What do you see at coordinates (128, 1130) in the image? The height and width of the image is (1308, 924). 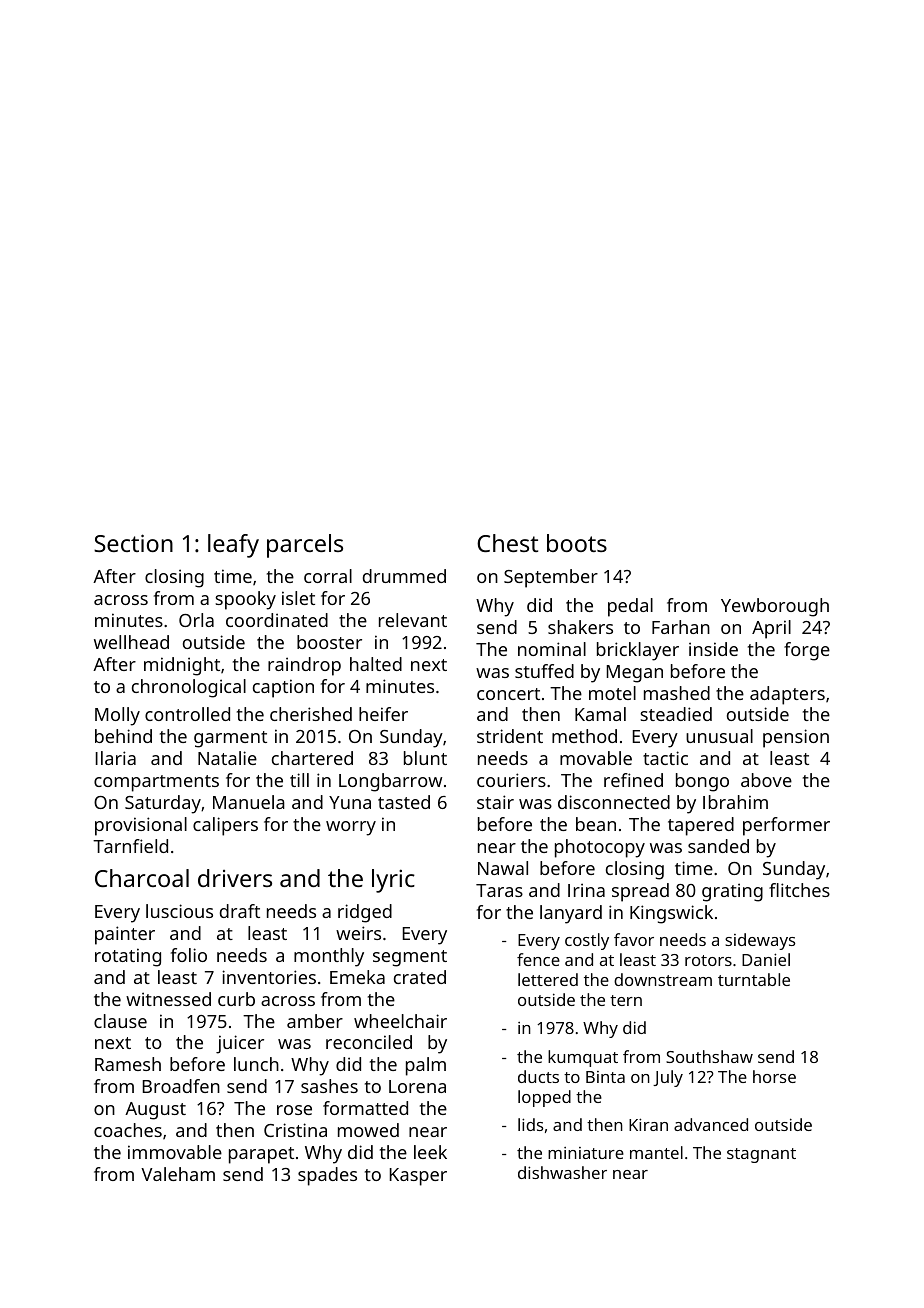 I see `coaches` at bounding box center [128, 1130].
